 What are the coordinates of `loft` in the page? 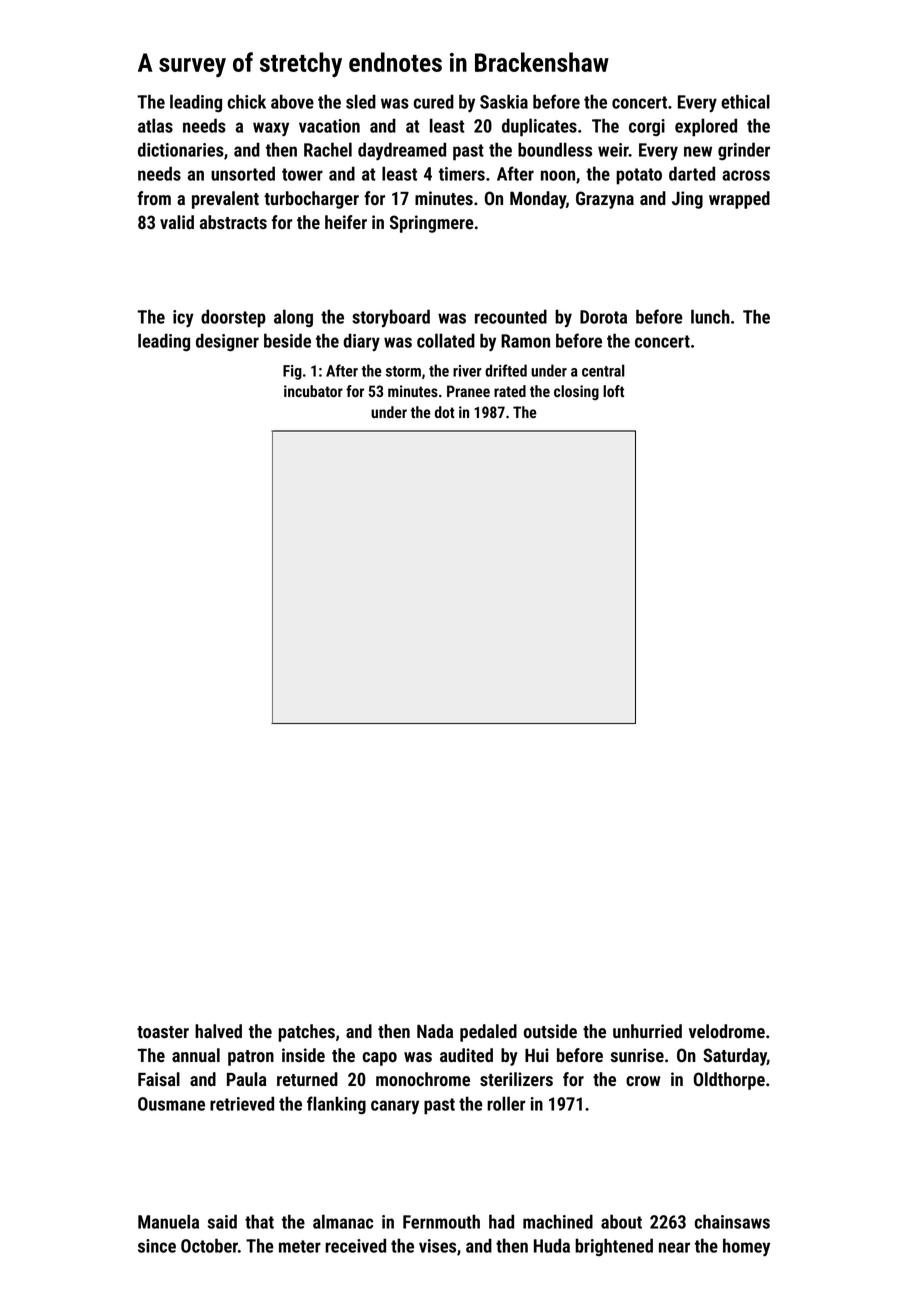 It's located at (613, 391).
